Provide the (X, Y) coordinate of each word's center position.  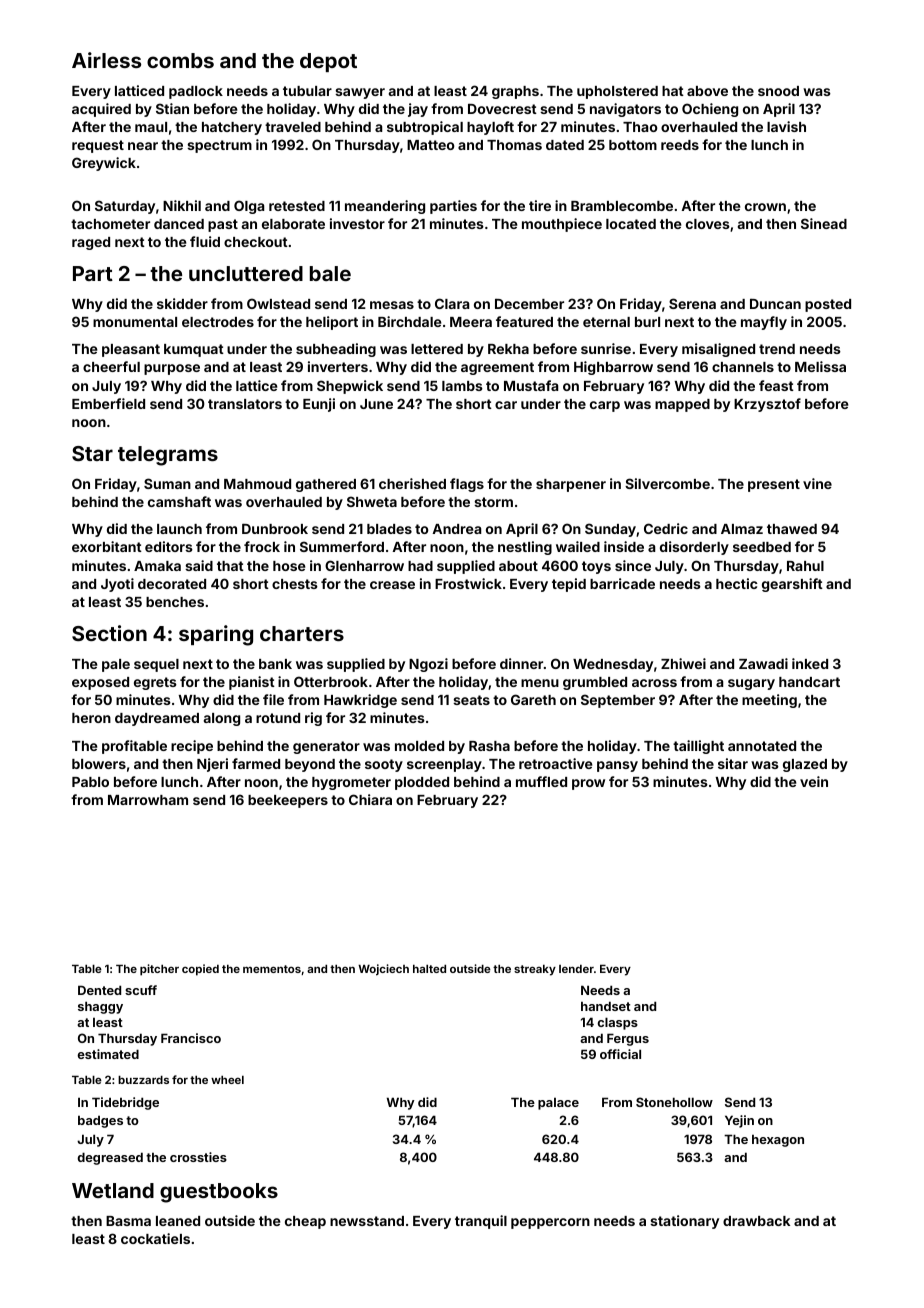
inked (810, 663)
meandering (385, 207)
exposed (100, 683)
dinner (521, 663)
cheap (305, 1222)
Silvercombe (667, 483)
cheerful (111, 366)
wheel (227, 1080)
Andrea (456, 529)
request (98, 146)
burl (647, 322)
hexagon (778, 1141)
